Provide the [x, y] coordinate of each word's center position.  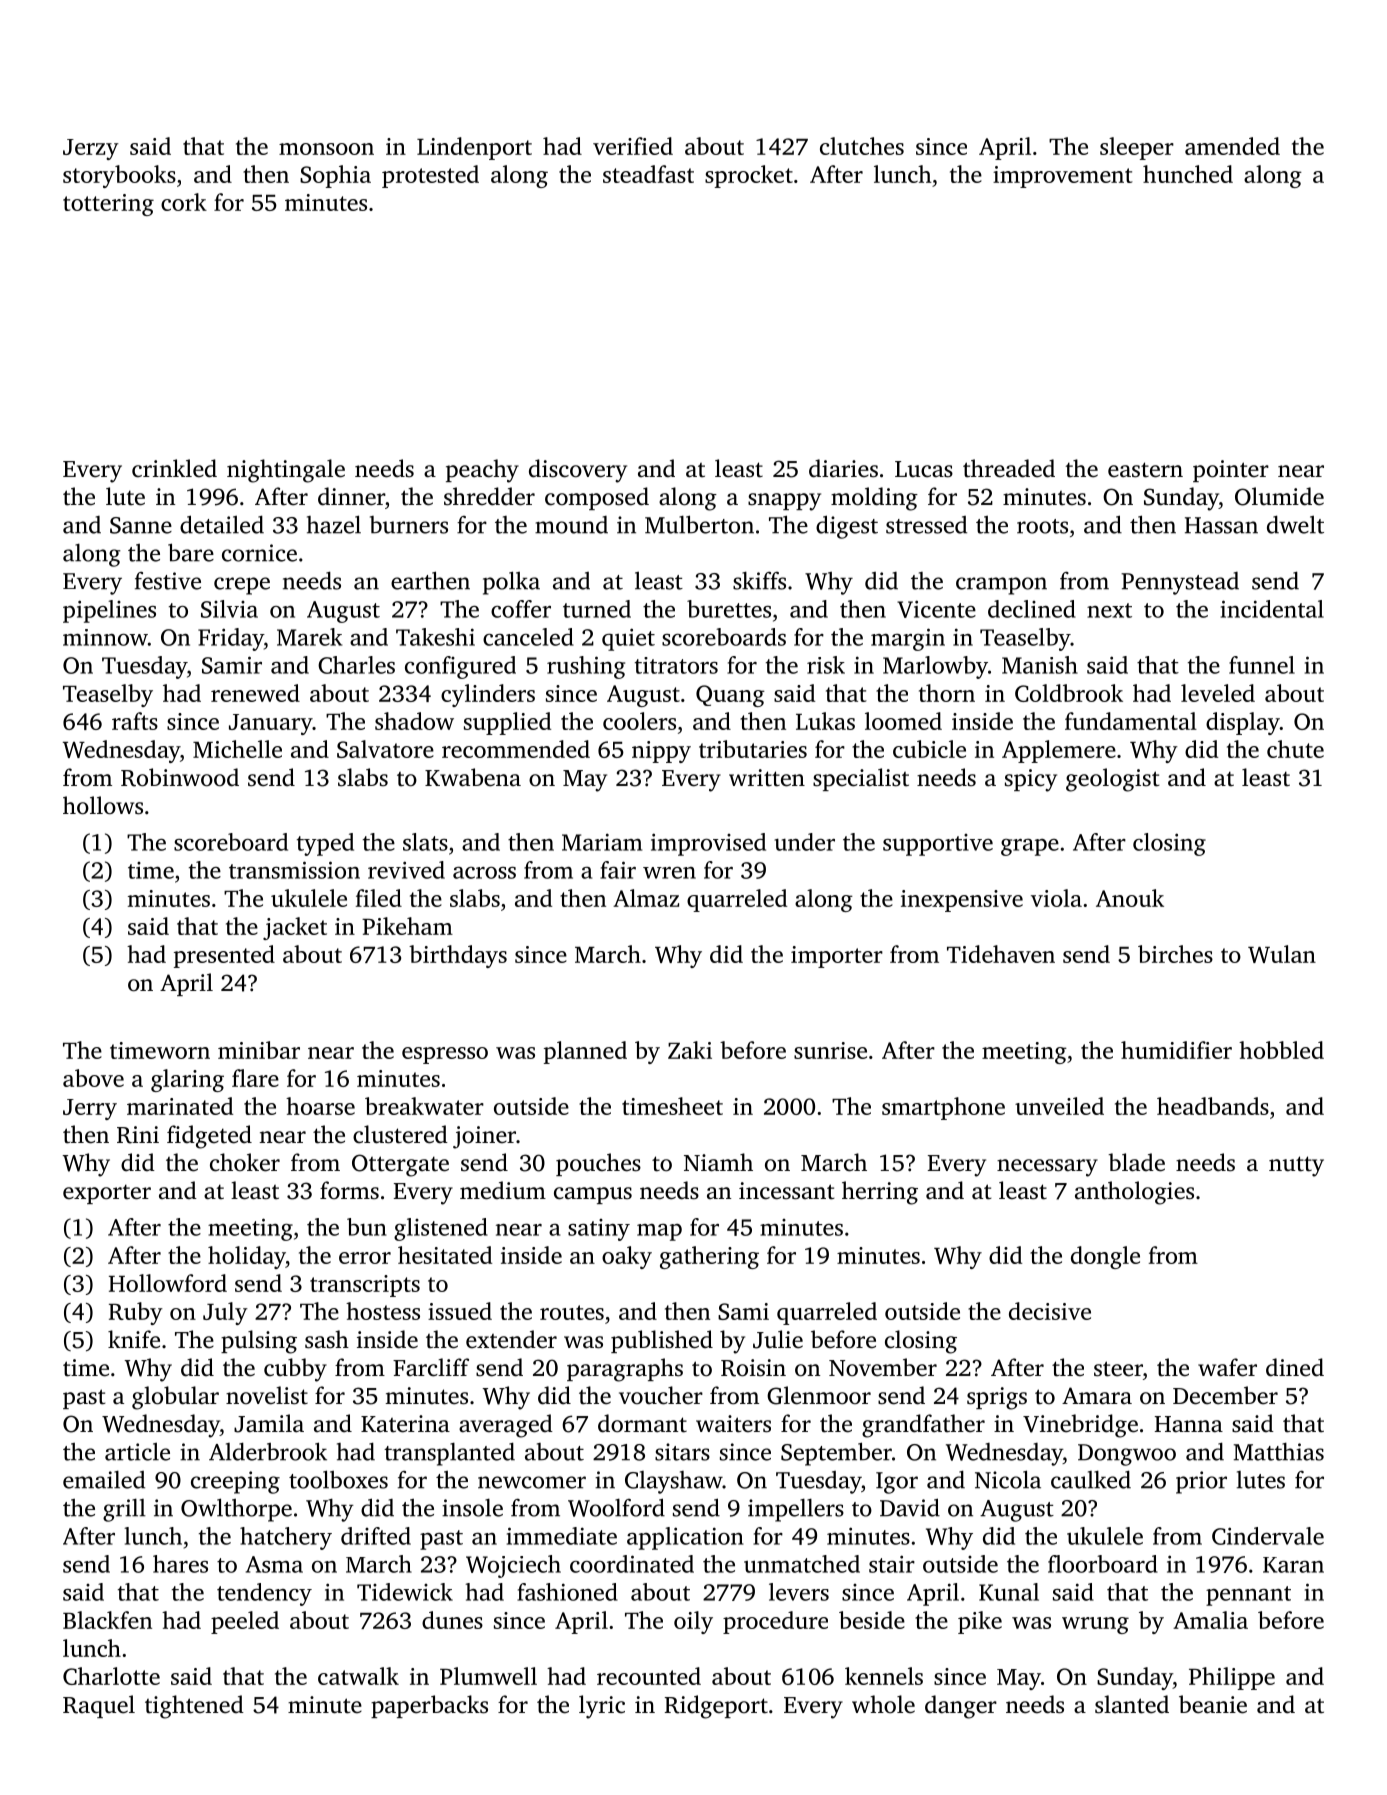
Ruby [136, 1313]
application [685, 1538]
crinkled [174, 468]
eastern [1145, 470]
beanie [1213, 1704]
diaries [843, 468]
